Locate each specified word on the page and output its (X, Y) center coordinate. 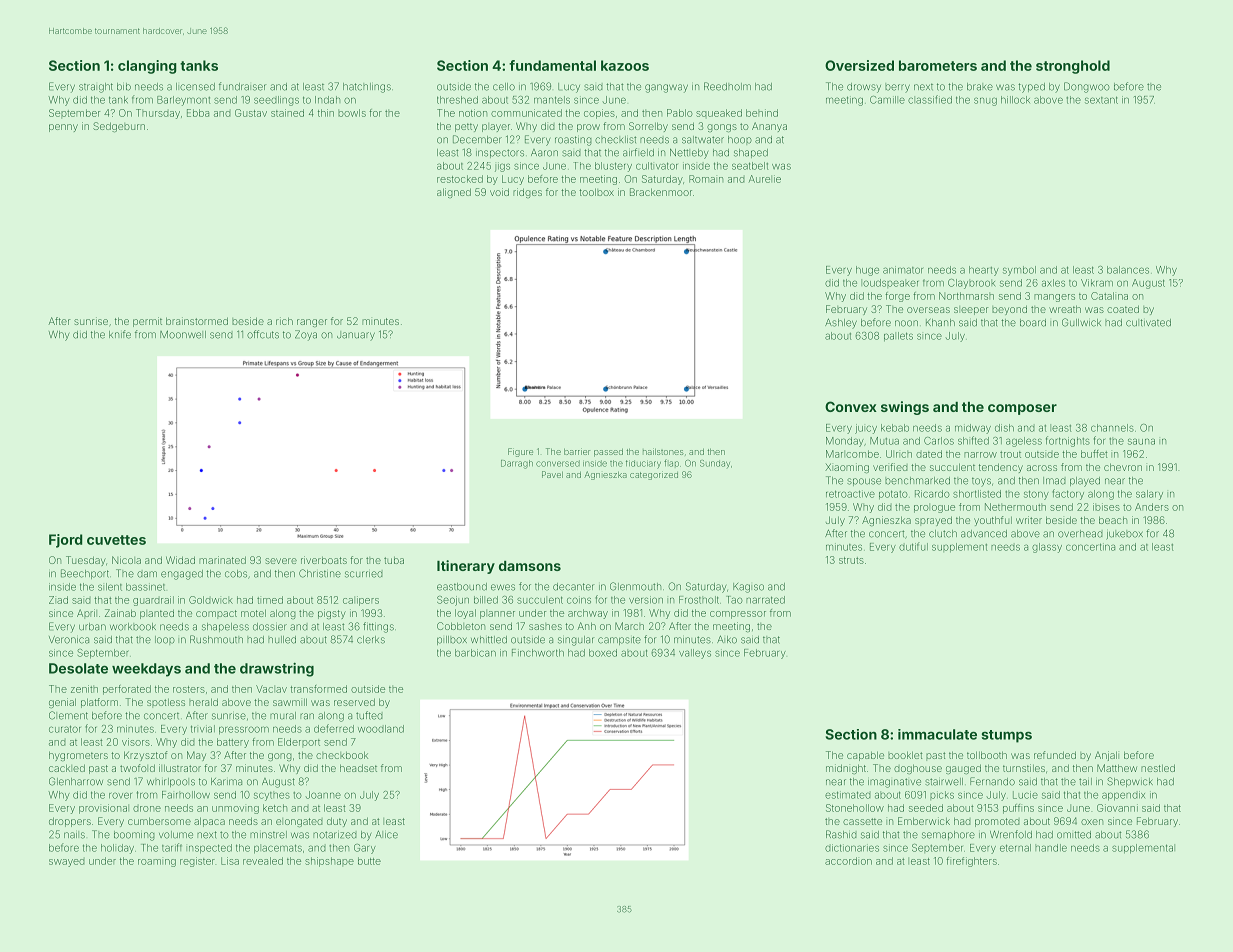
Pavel (552, 474)
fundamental (552, 65)
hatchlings (367, 88)
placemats (278, 849)
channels (1112, 428)
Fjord (66, 541)
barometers (938, 65)
